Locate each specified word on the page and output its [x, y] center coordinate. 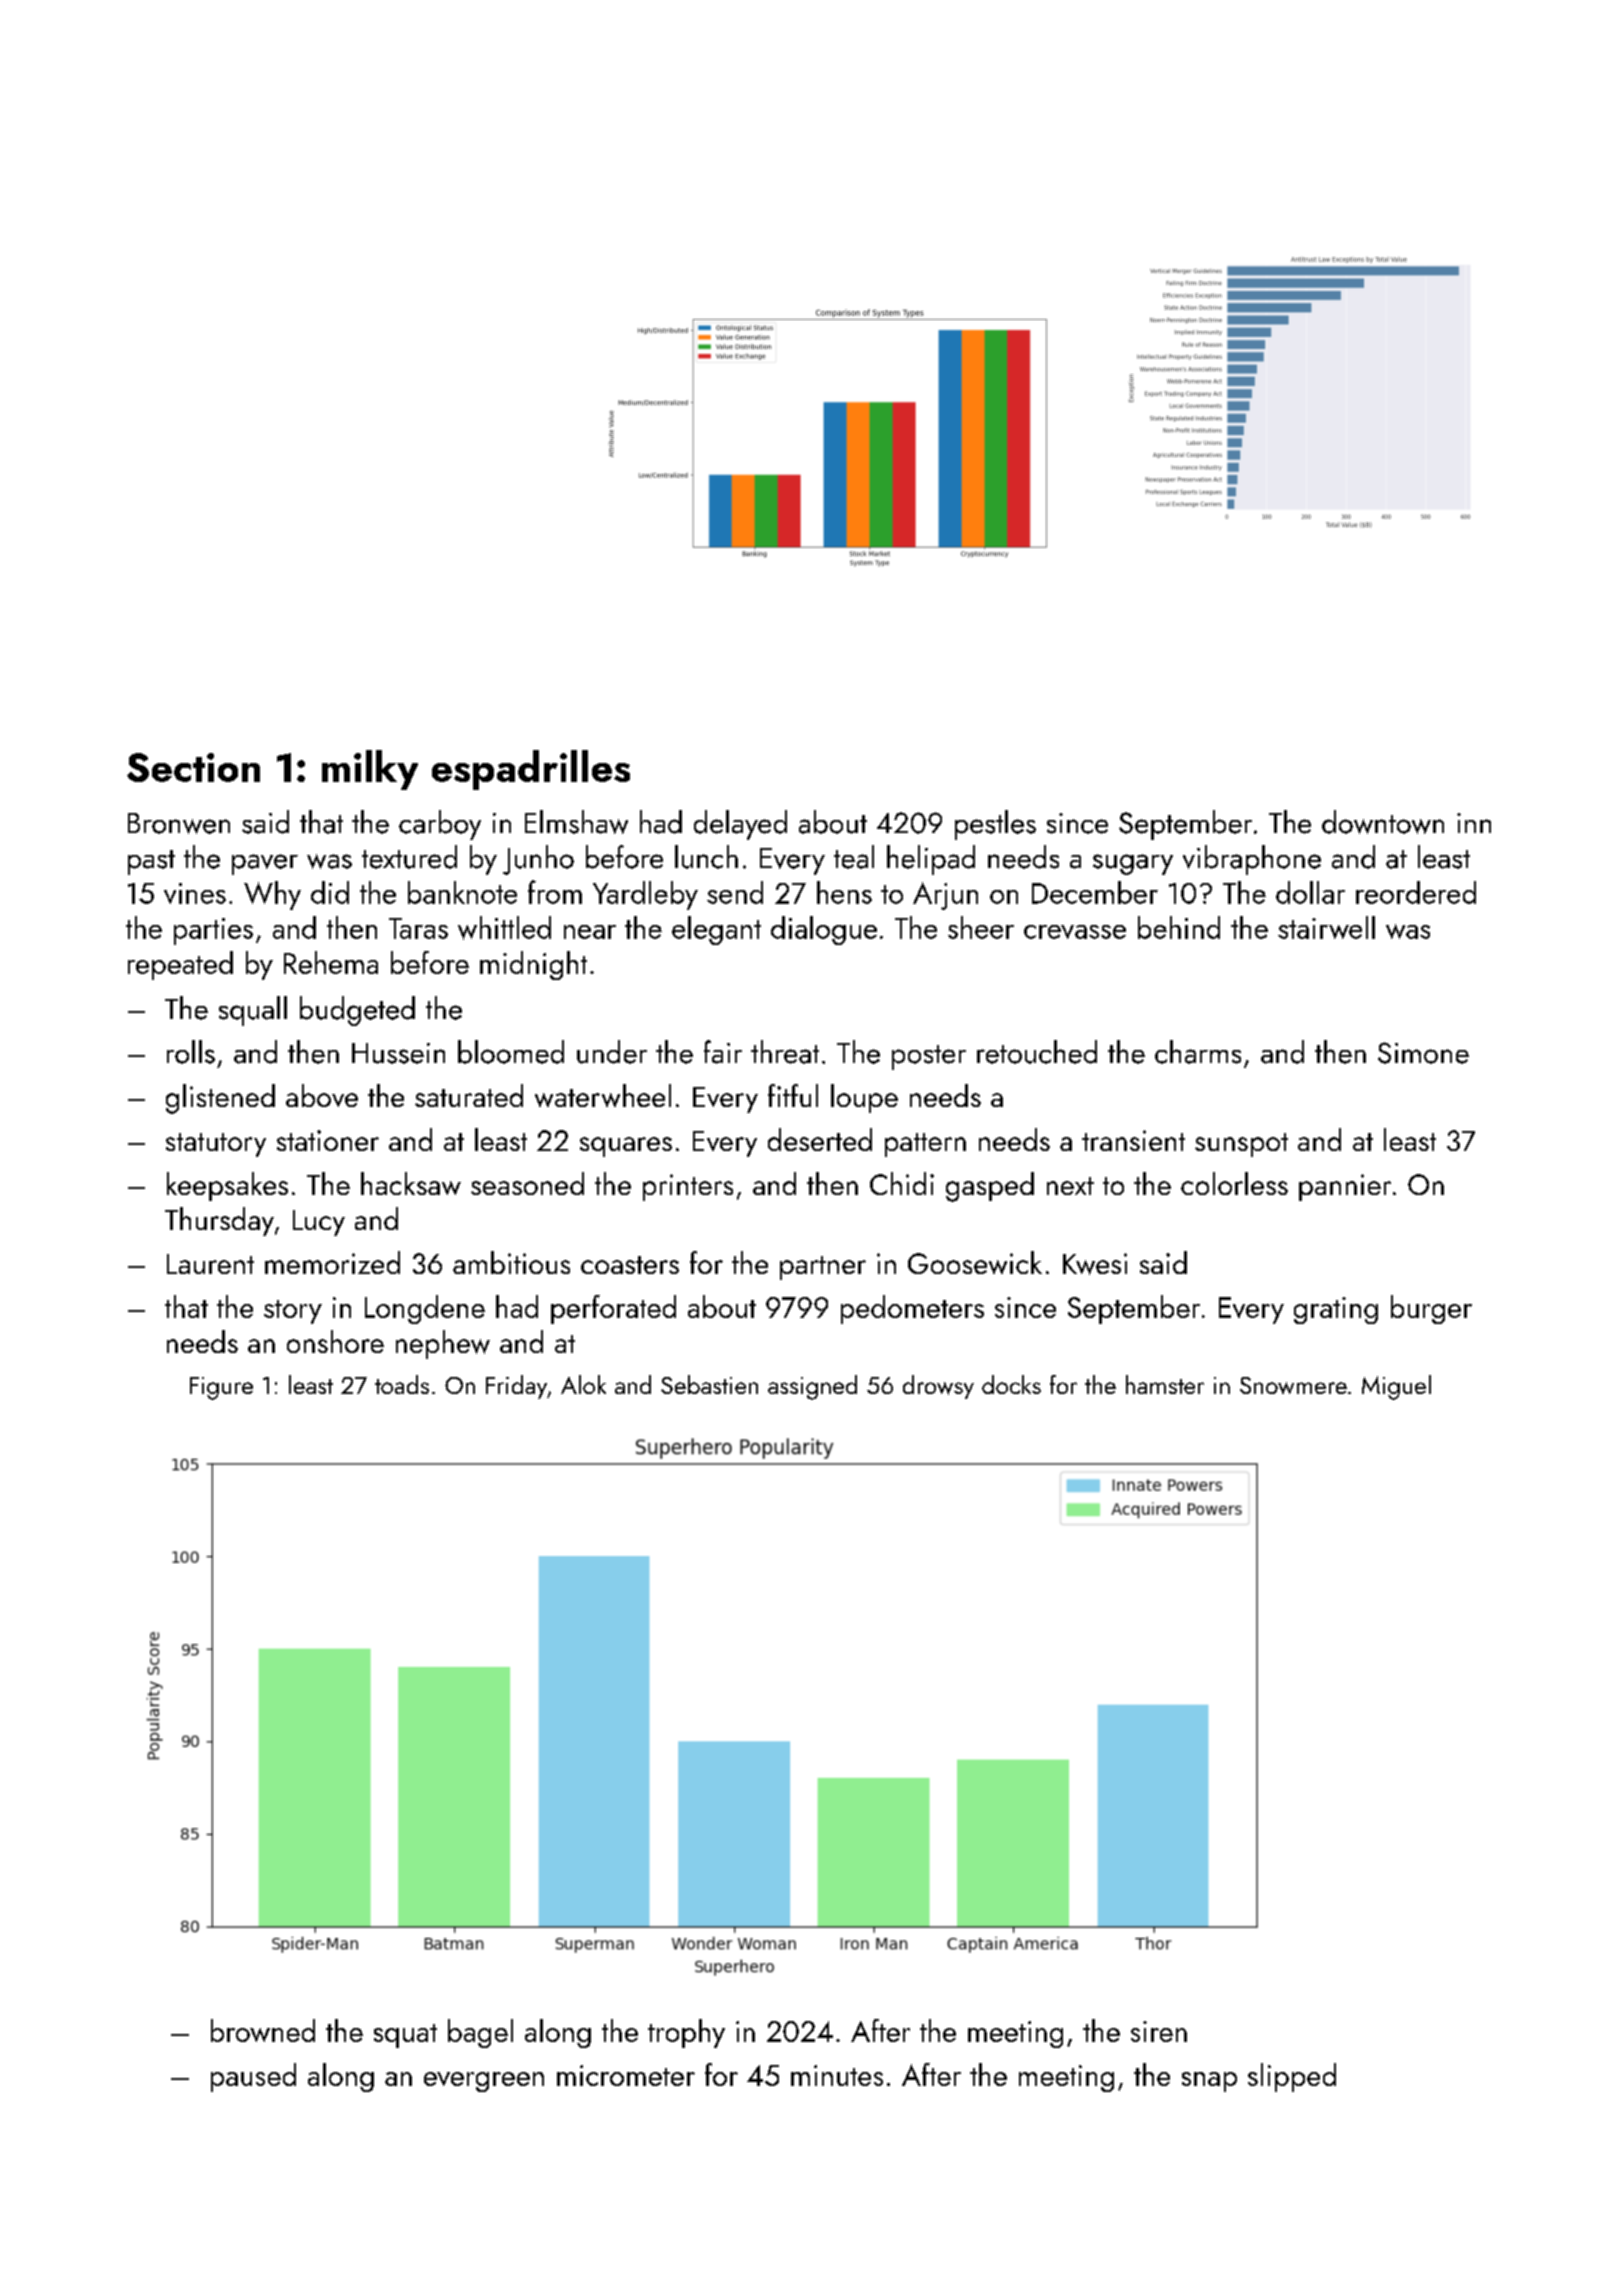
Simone [1423, 1053]
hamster [1165, 1384]
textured [409, 857]
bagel [480, 2033]
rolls [191, 1052]
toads [402, 1384]
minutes [837, 2075]
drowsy [938, 1387]
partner [823, 1268]
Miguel [1396, 1387]
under [612, 1052]
